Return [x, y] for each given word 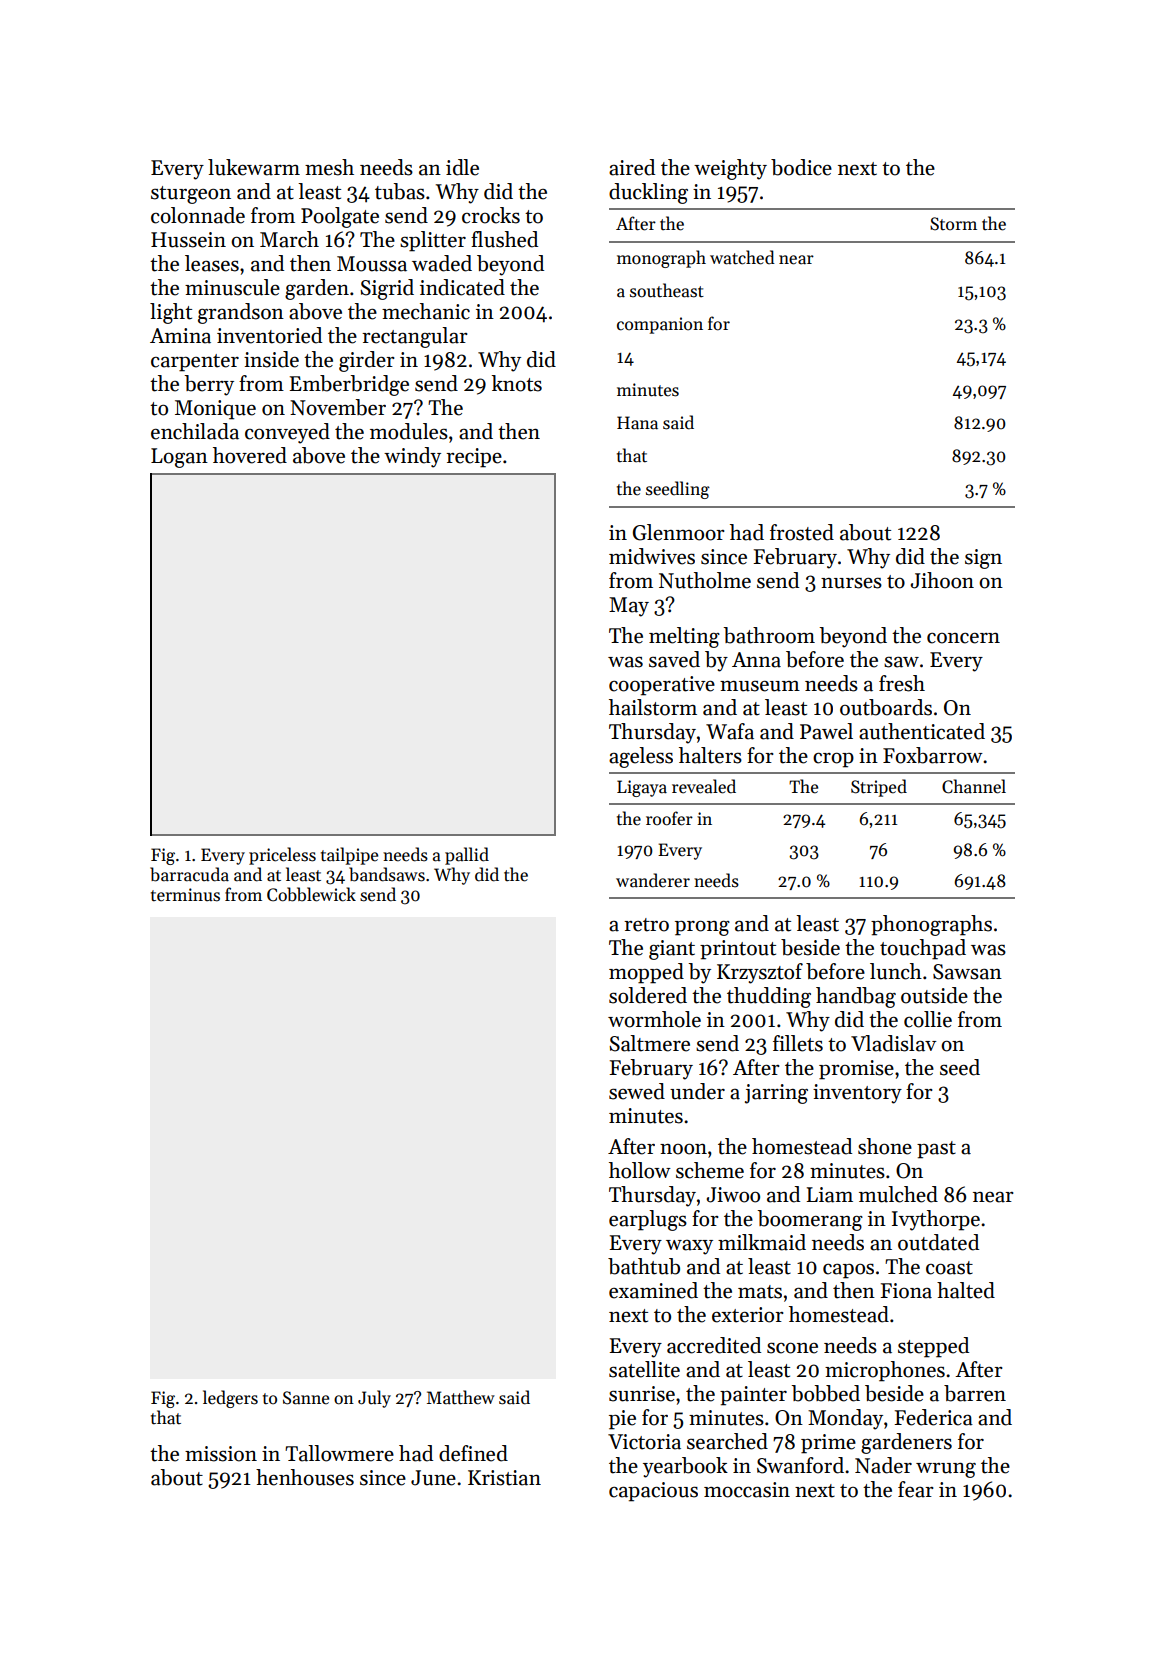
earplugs [648, 1220]
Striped [879, 788]
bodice [801, 167]
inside [271, 359]
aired [632, 167]
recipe [474, 458]
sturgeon [191, 195]
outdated [938, 1242]
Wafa [730, 731]
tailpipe [349, 856]
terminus [185, 895]
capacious [653, 1492]
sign [983, 559]
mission [221, 1454]
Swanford [800, 1465]
